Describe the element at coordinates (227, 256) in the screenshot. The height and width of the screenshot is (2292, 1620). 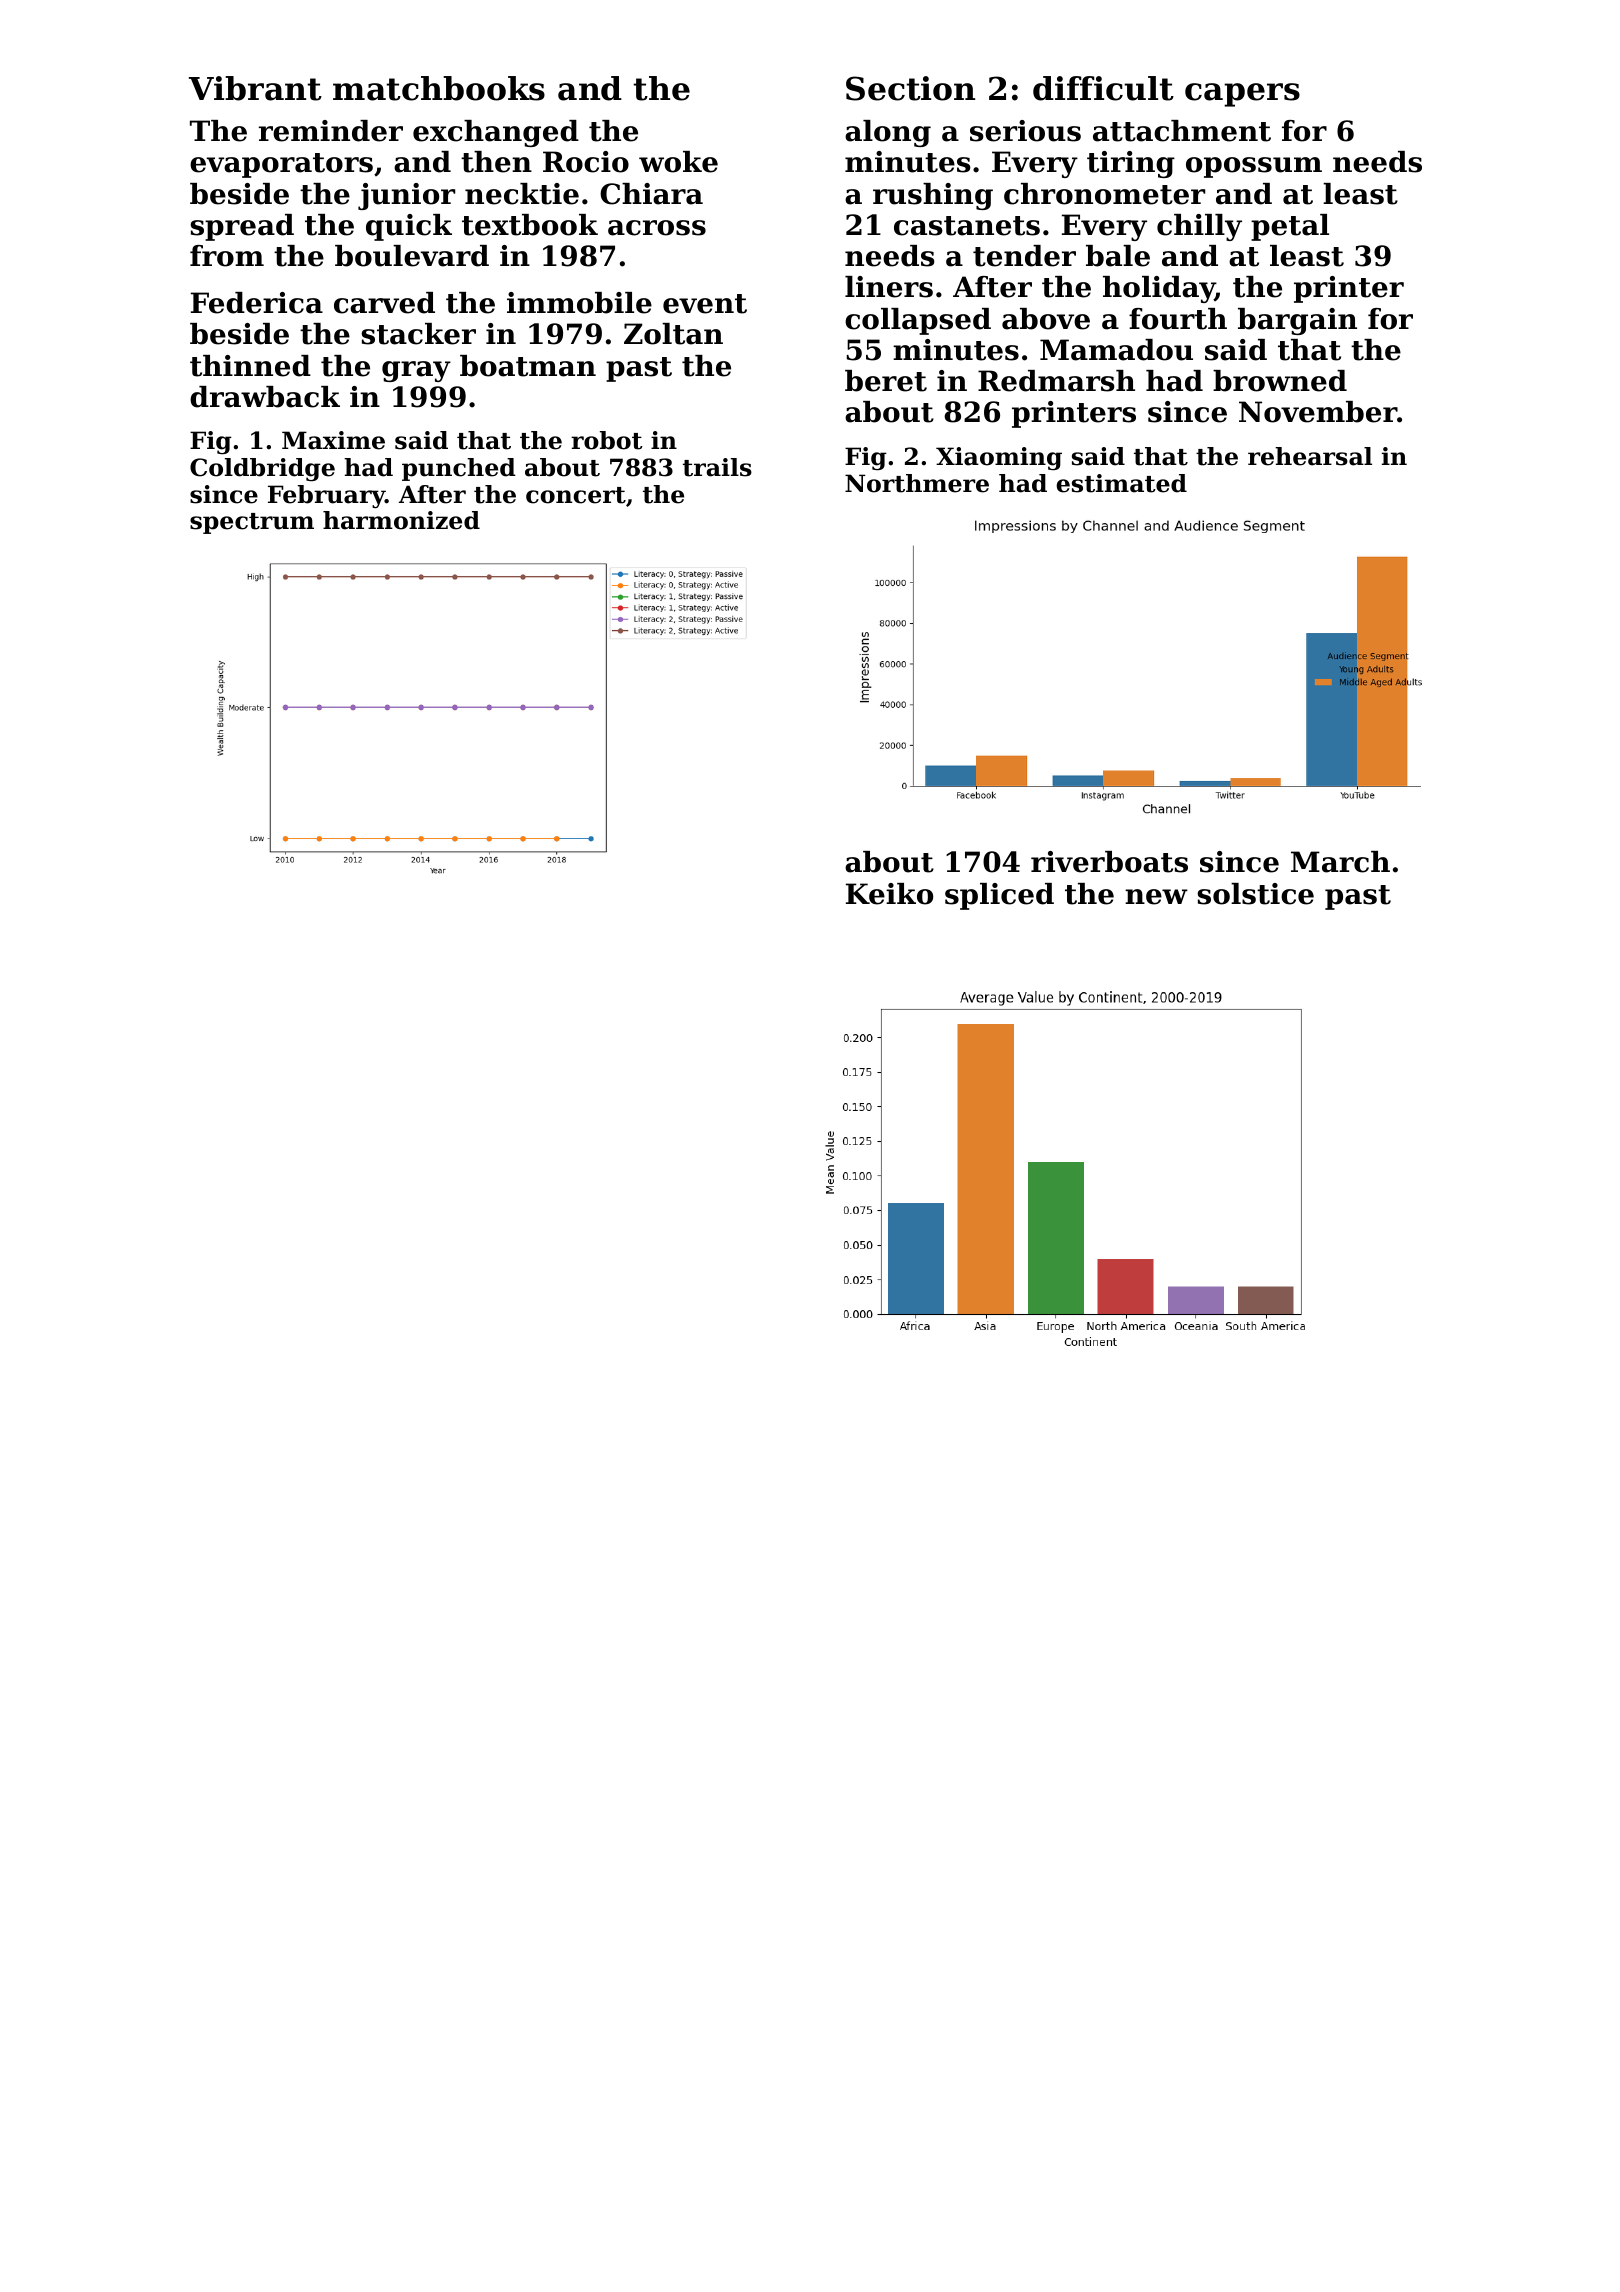
I see `from` at that location.
